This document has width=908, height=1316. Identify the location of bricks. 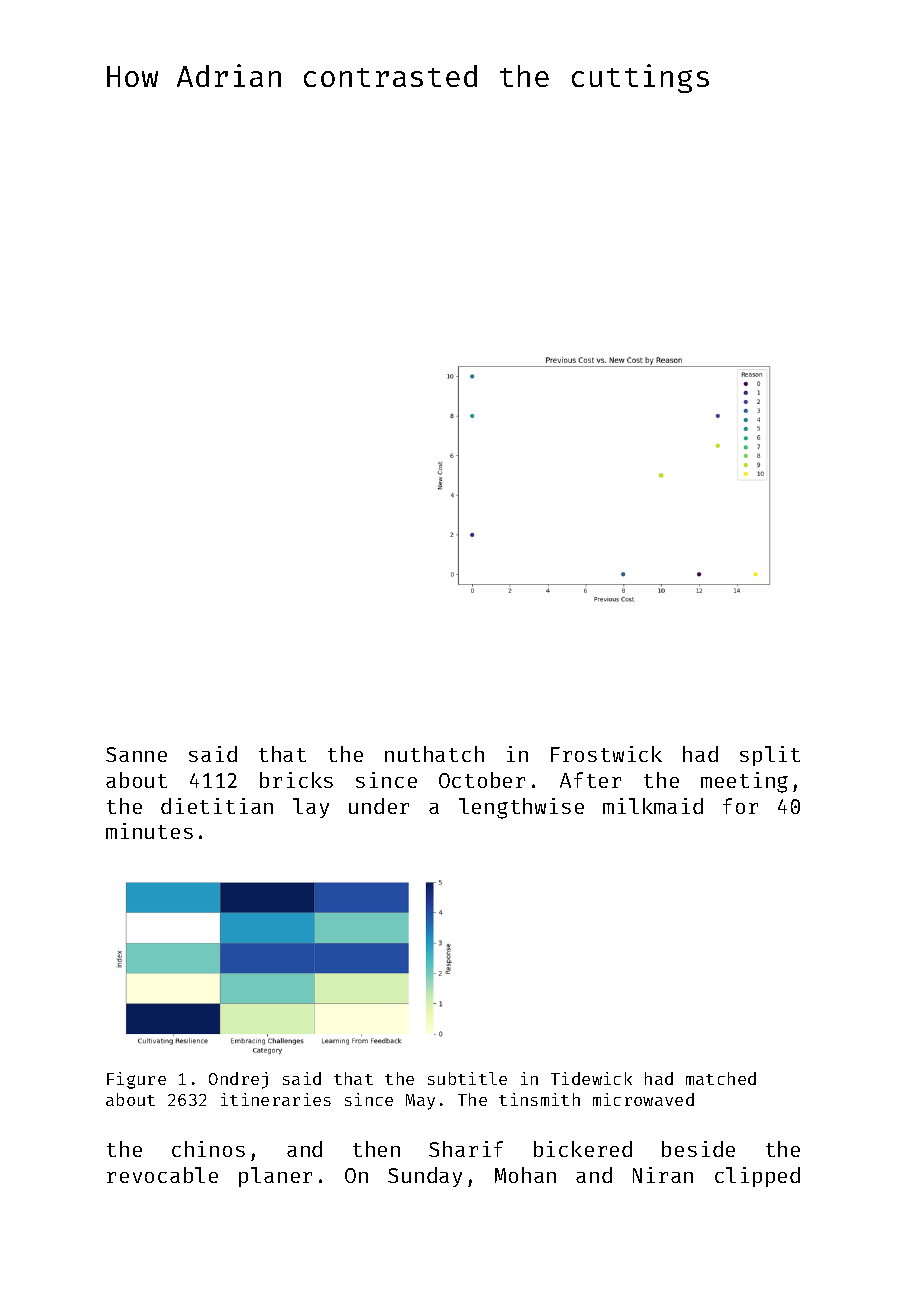
(296, 780).
